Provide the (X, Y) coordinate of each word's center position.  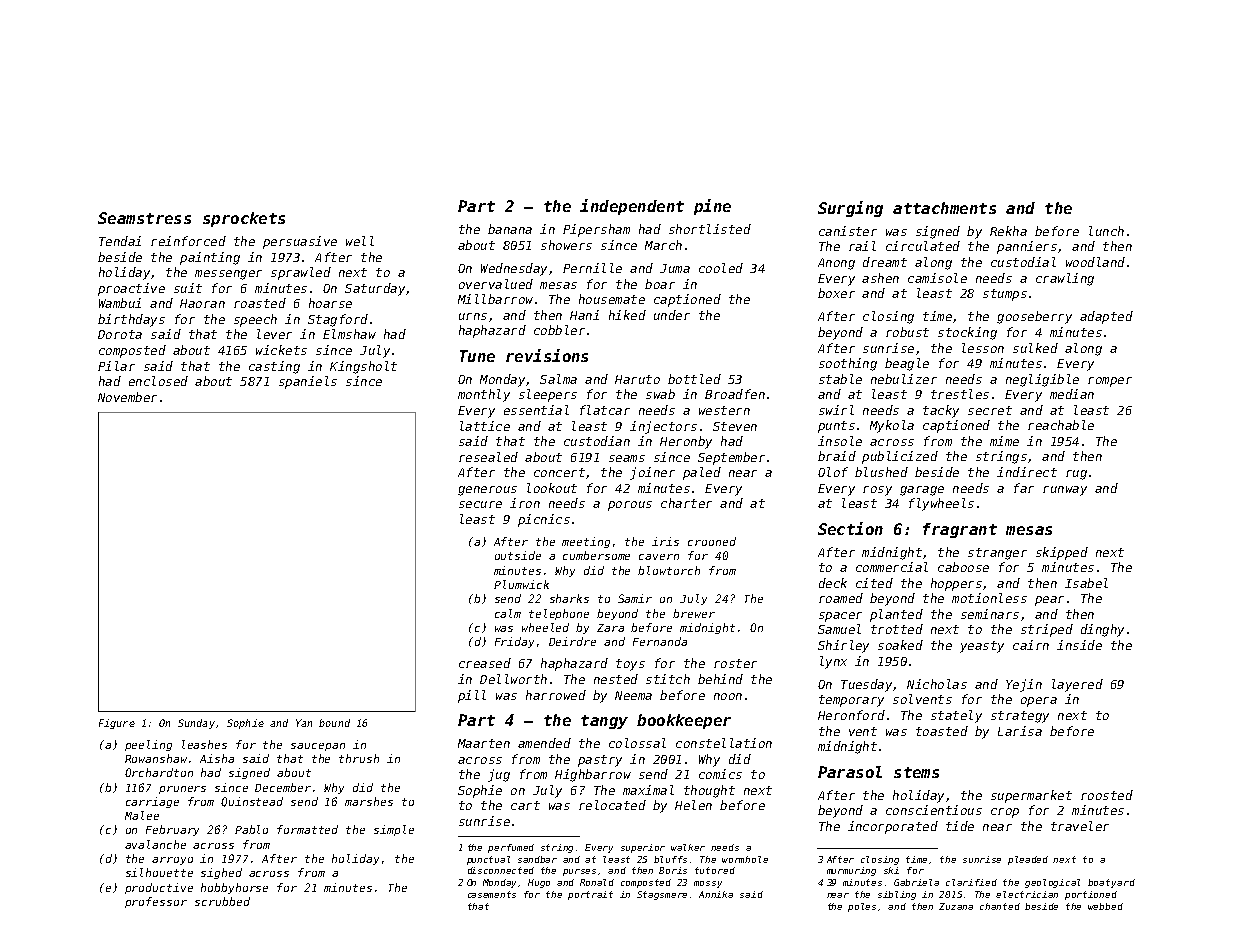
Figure (117, 724)
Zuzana (956, 906)
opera (1039, 702)
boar (660, 284)
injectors (663, 427)
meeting (586, 542)
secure (480, 504)
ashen (880, 278)
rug (1076, 475)
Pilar (116, 366)
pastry (600, 761)
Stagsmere (662, 895)
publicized (900, 457)
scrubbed (222, 901)
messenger (228, 275)
